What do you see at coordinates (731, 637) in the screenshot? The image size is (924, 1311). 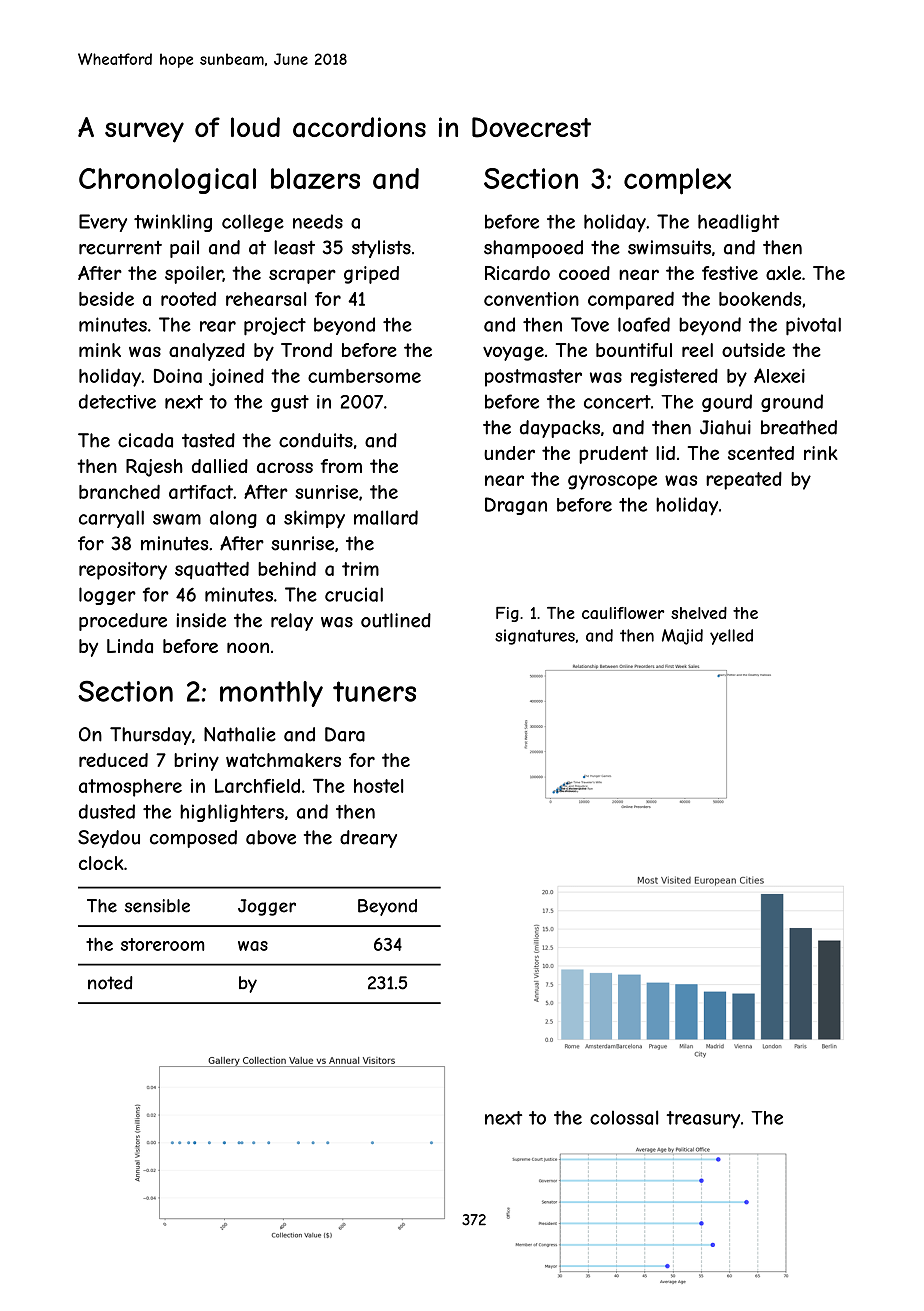 I see `yelled` at bounding box center [731, 637].
